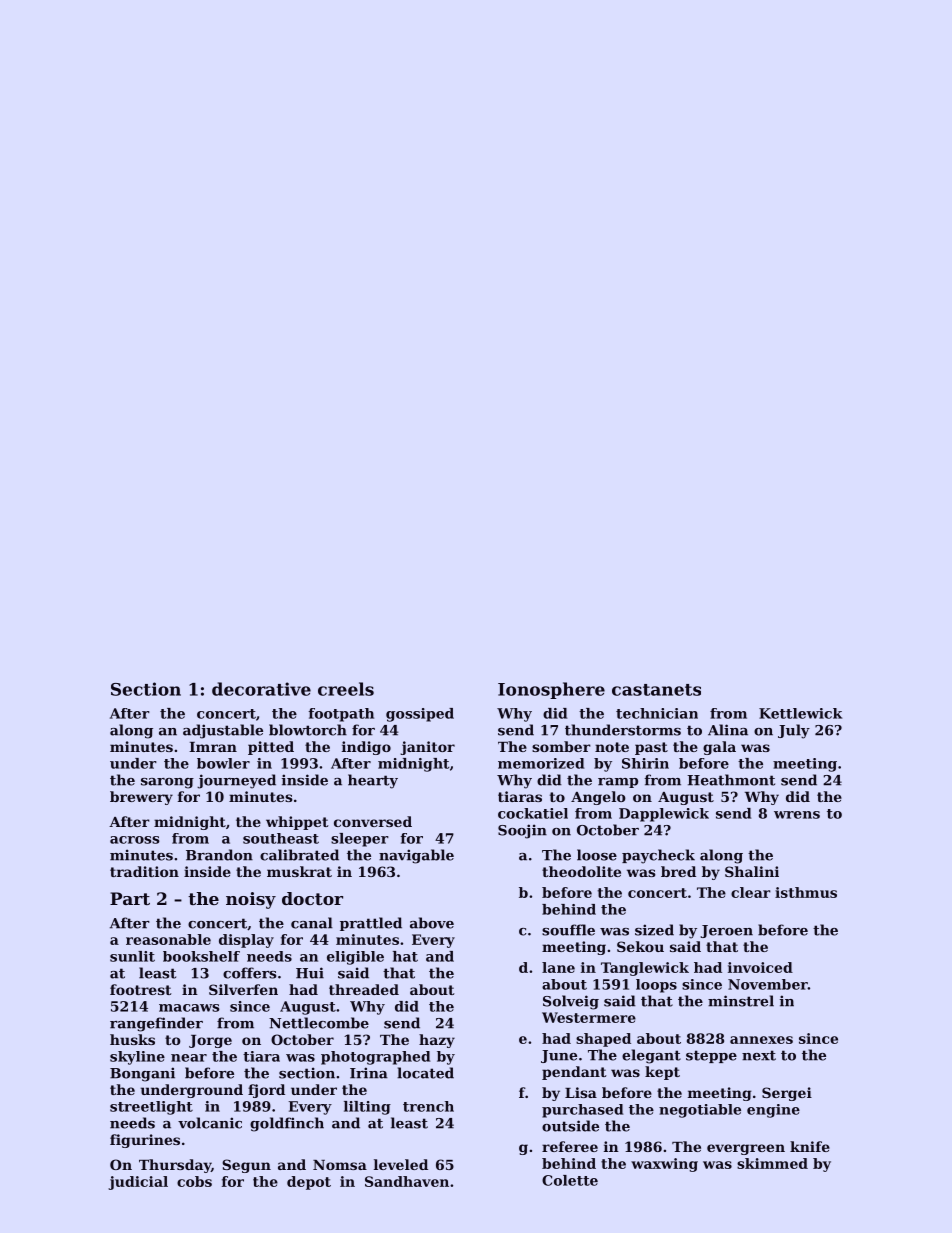 The image size is (952, 1233). Describe the element at coordinates (261, 689) in the screenshot. I see `decorative` at that location.
